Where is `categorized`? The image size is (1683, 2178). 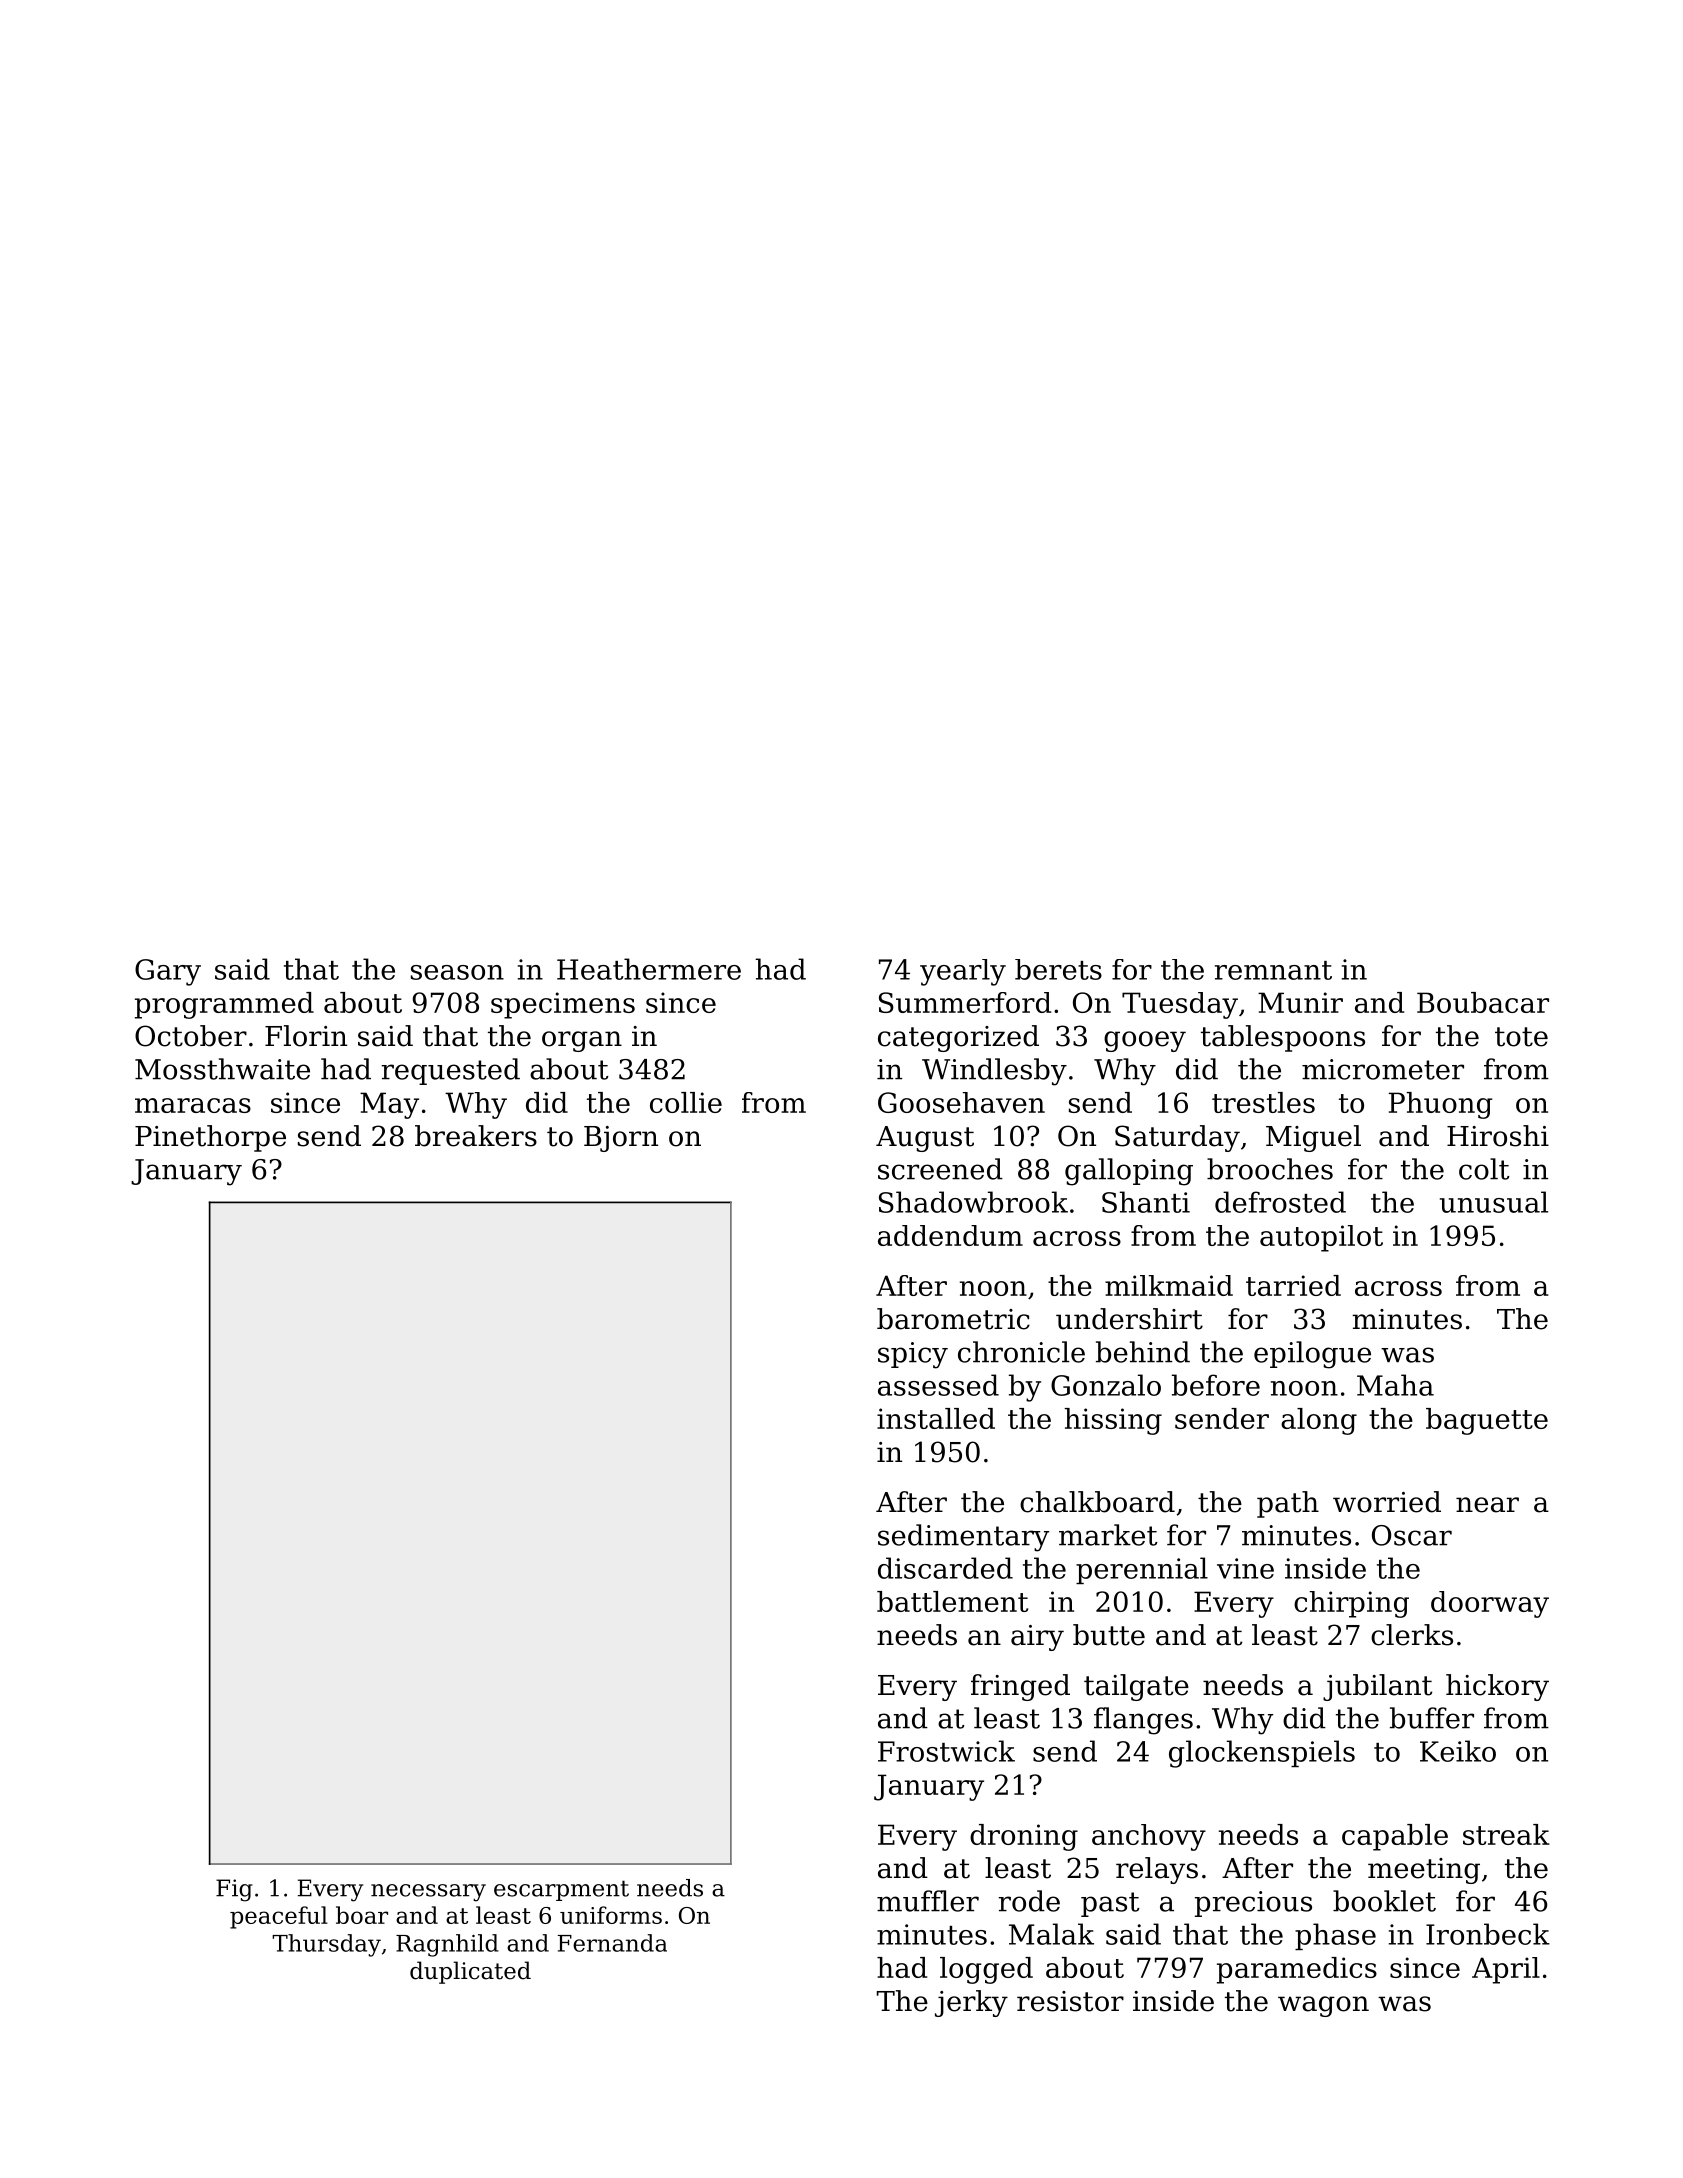
categorized is located at coordinates (958, 1038).
